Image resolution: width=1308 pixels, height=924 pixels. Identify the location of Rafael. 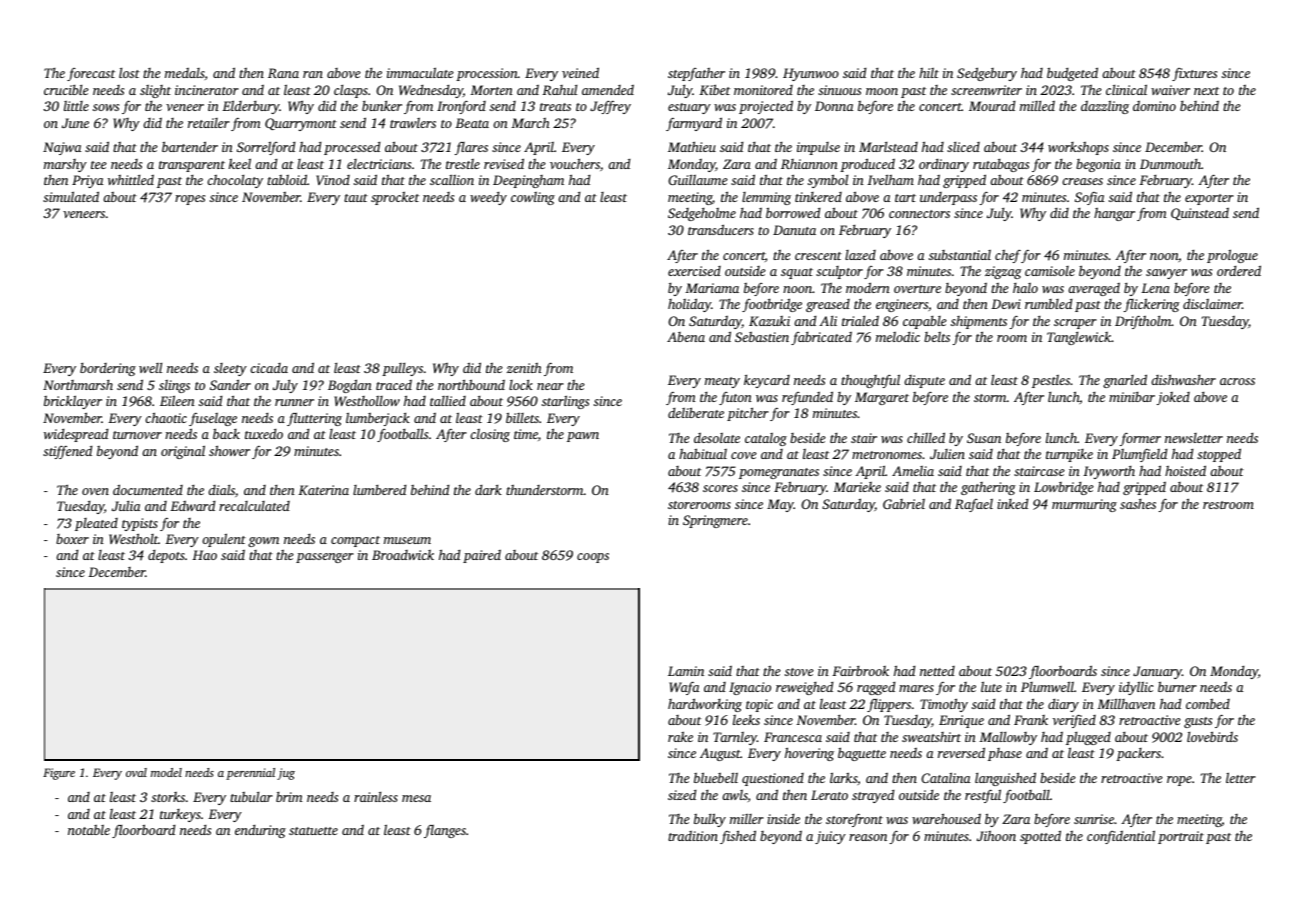
(974, 505).
